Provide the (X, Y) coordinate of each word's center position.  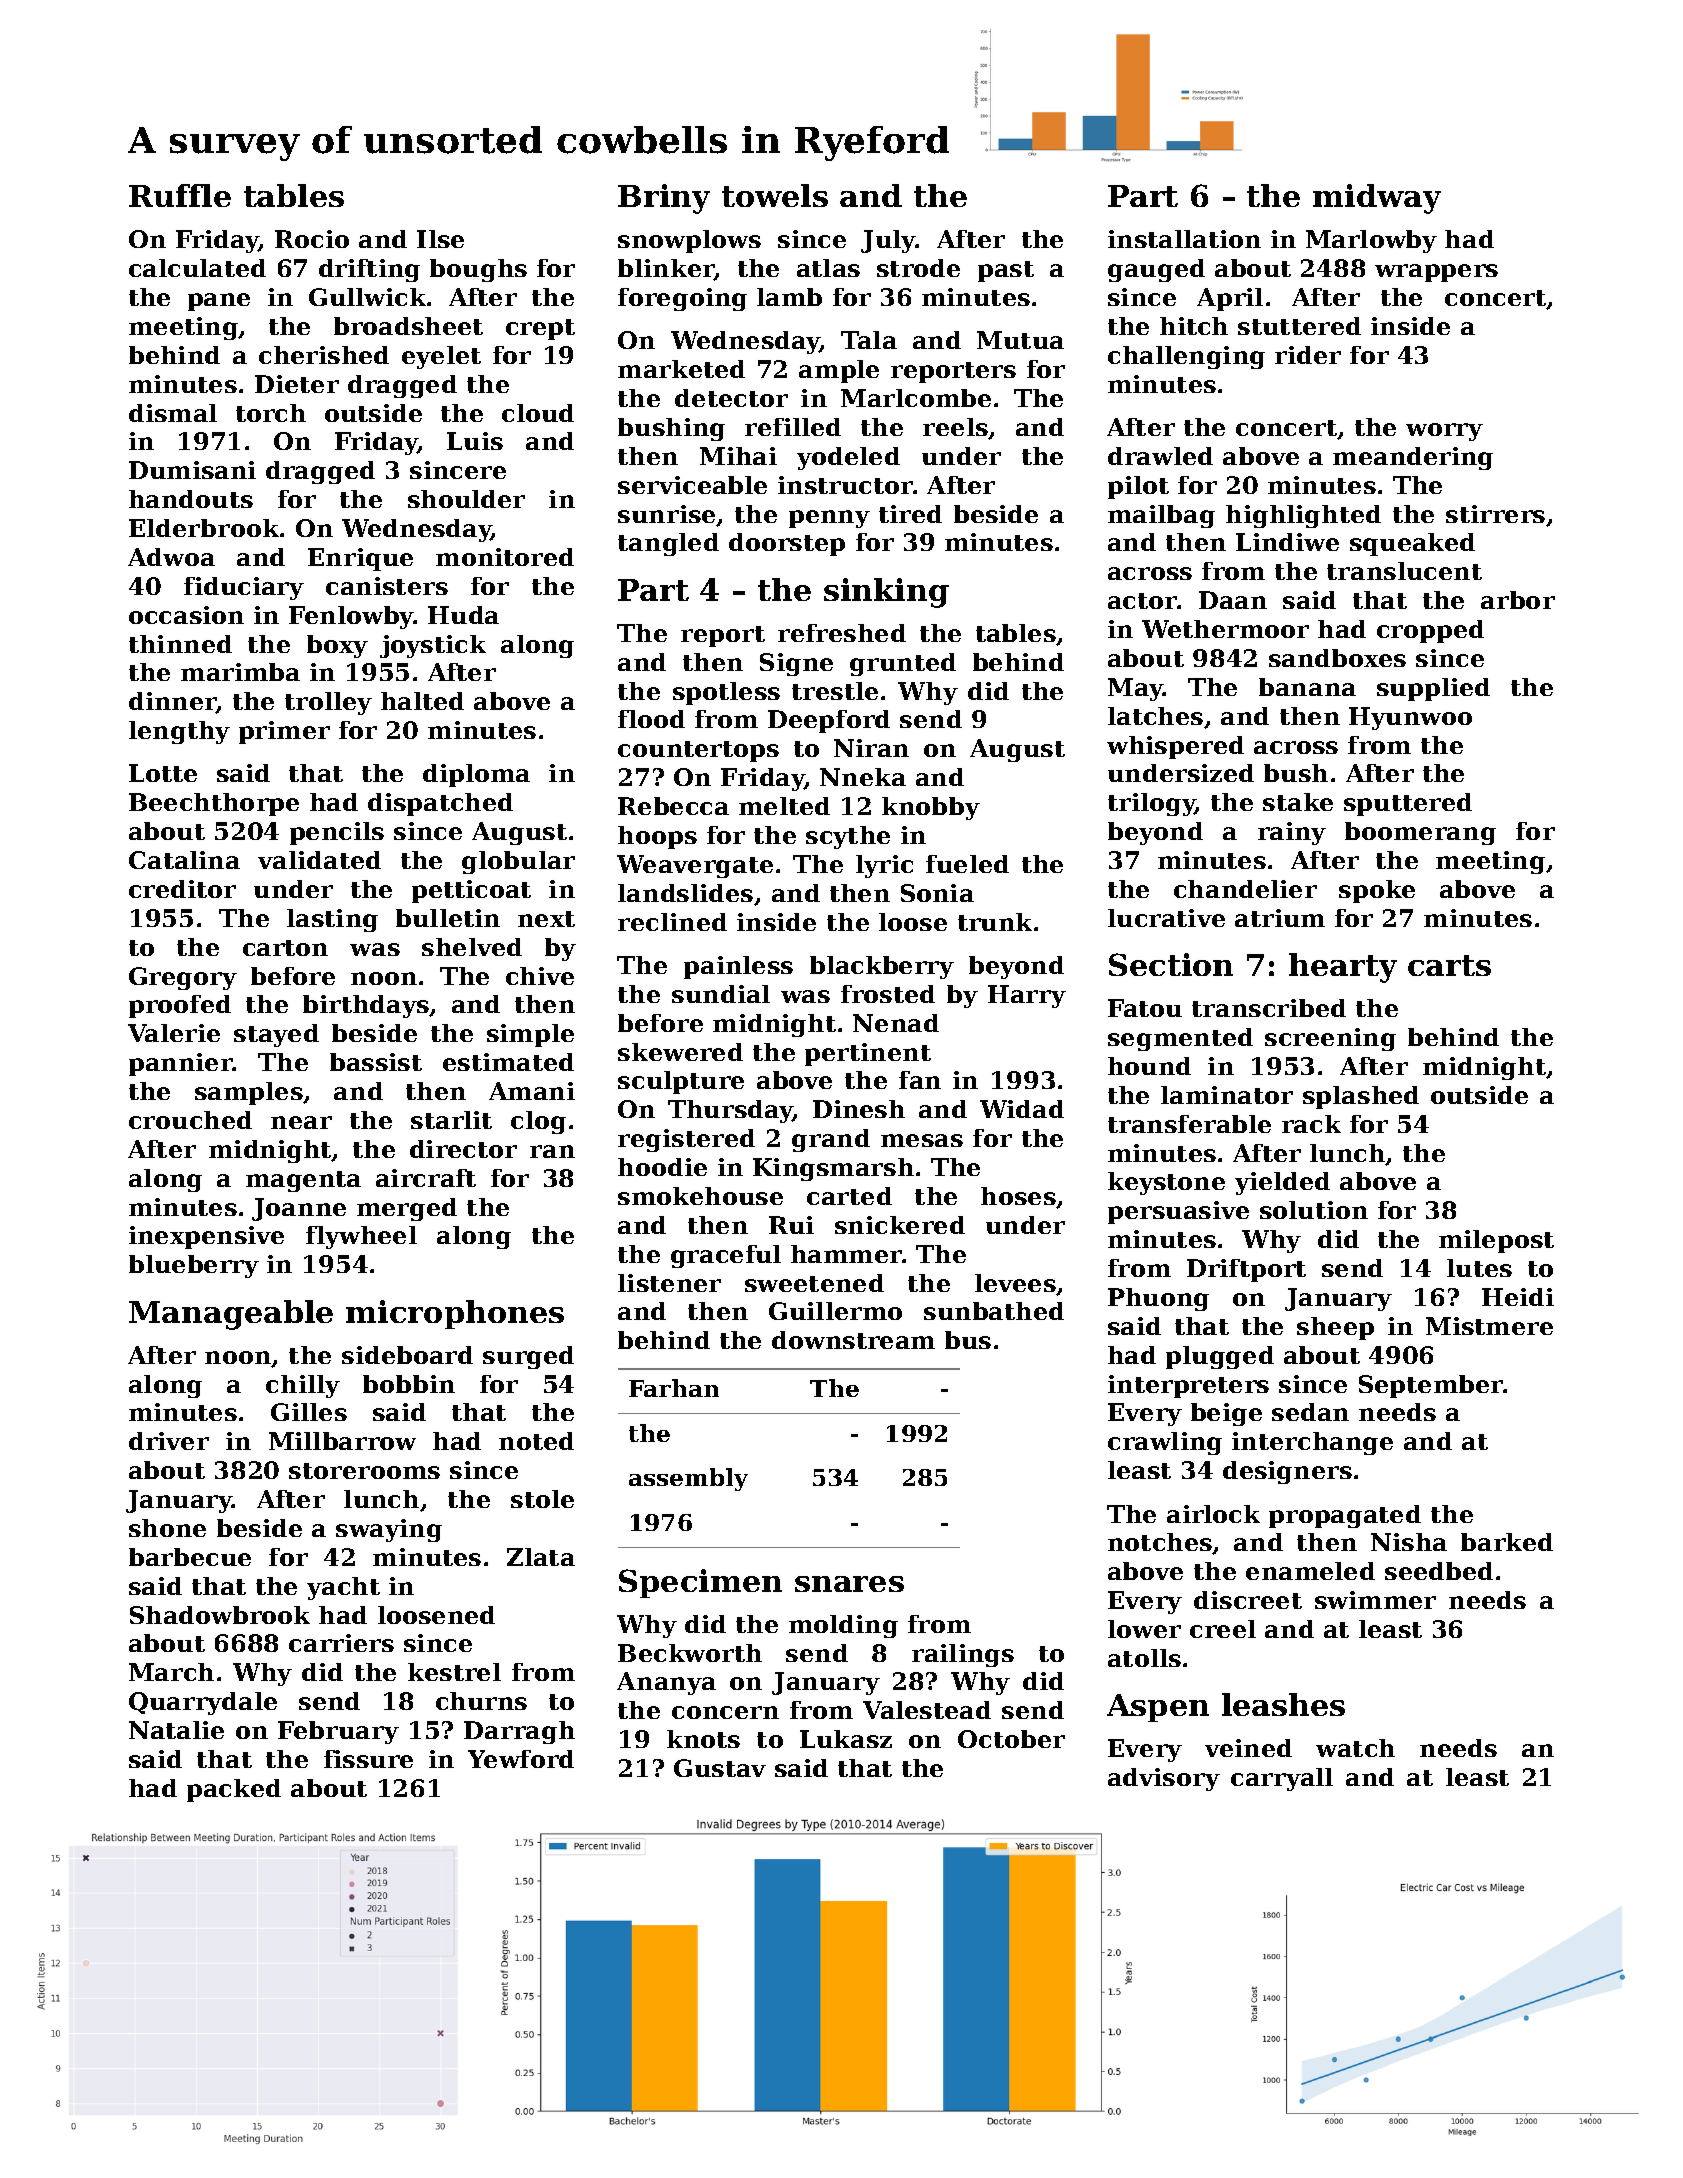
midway (1377, 199)
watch (1355, 1748)
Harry (1027, 996)
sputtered (1408, 804)
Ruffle (180, 195)
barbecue (190, 1557)
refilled (793, 427)
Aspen (1158, 1708)
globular (518, 862)
